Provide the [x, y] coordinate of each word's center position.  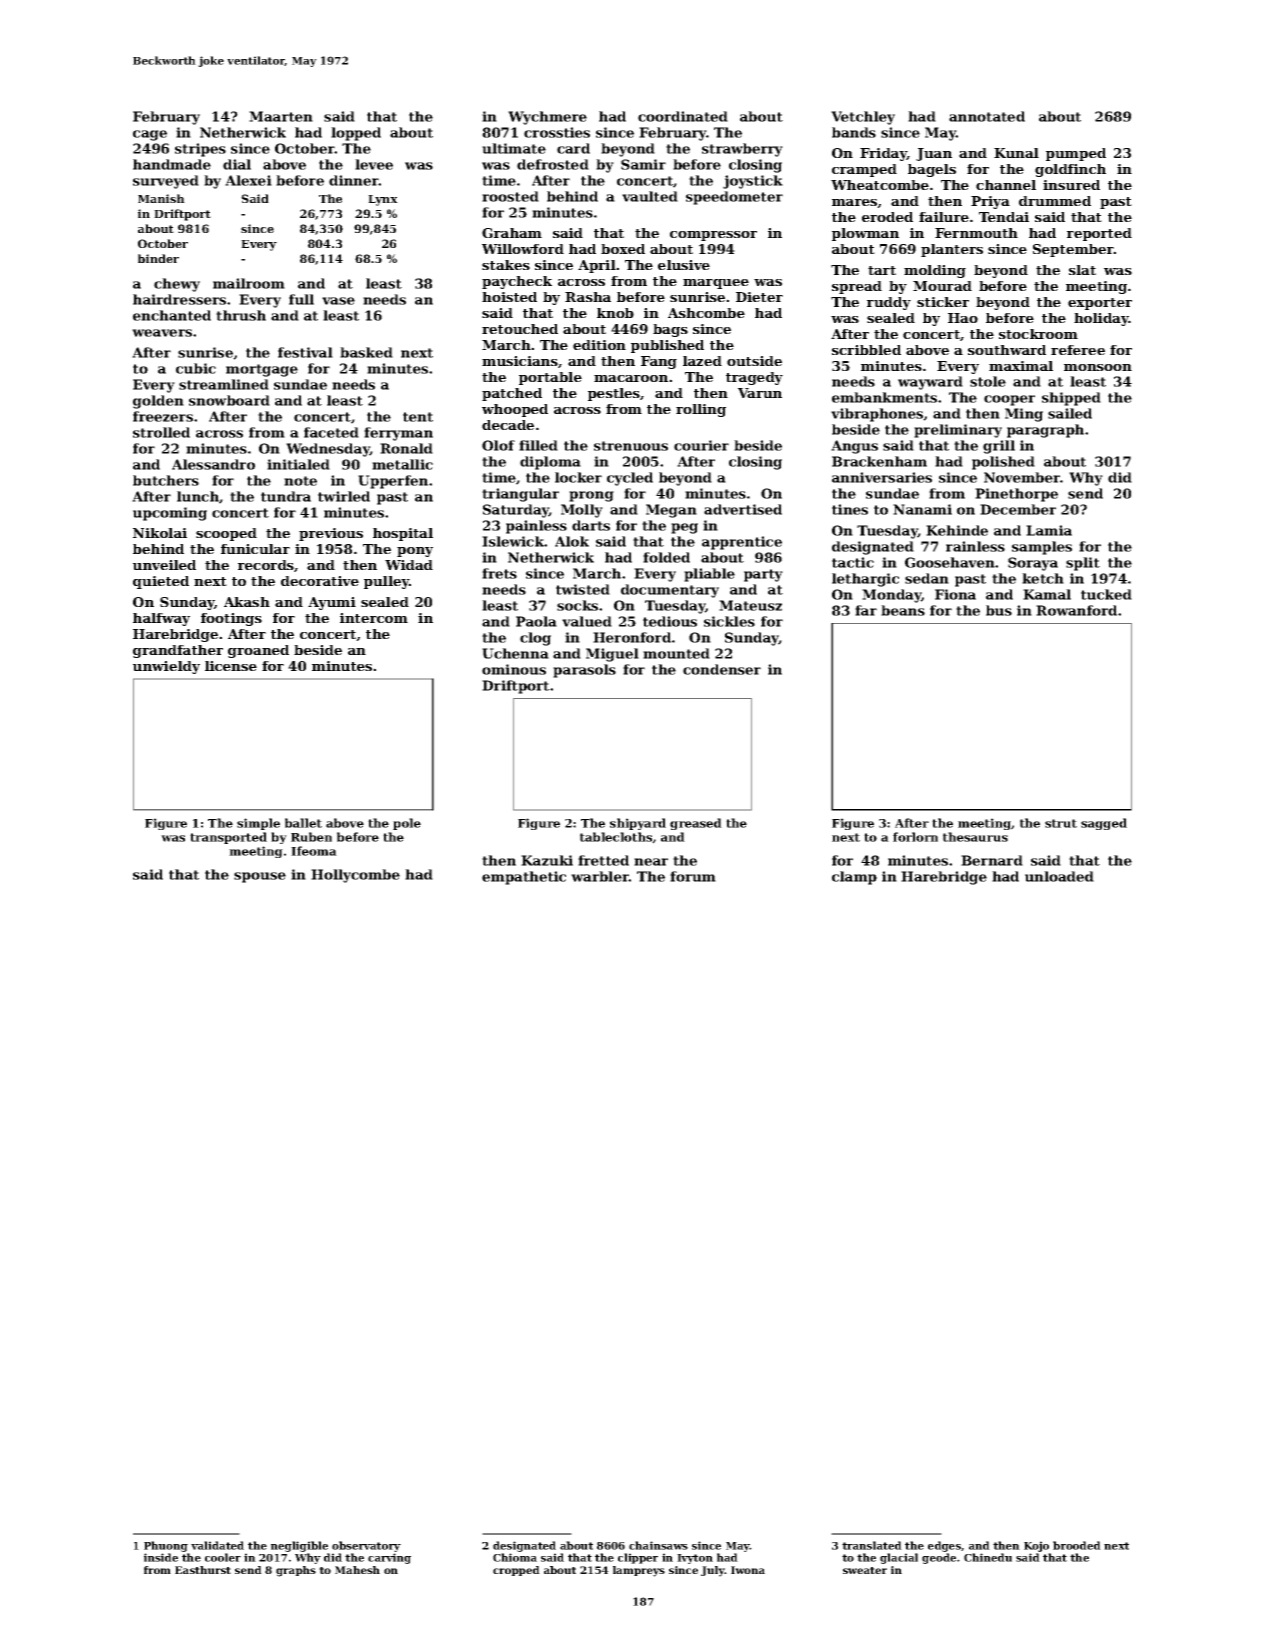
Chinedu [988, 1557]
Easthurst [203, 1570]
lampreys [639, 1571]
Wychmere [547, 118]
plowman [865, 234]
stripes [200, 150]
